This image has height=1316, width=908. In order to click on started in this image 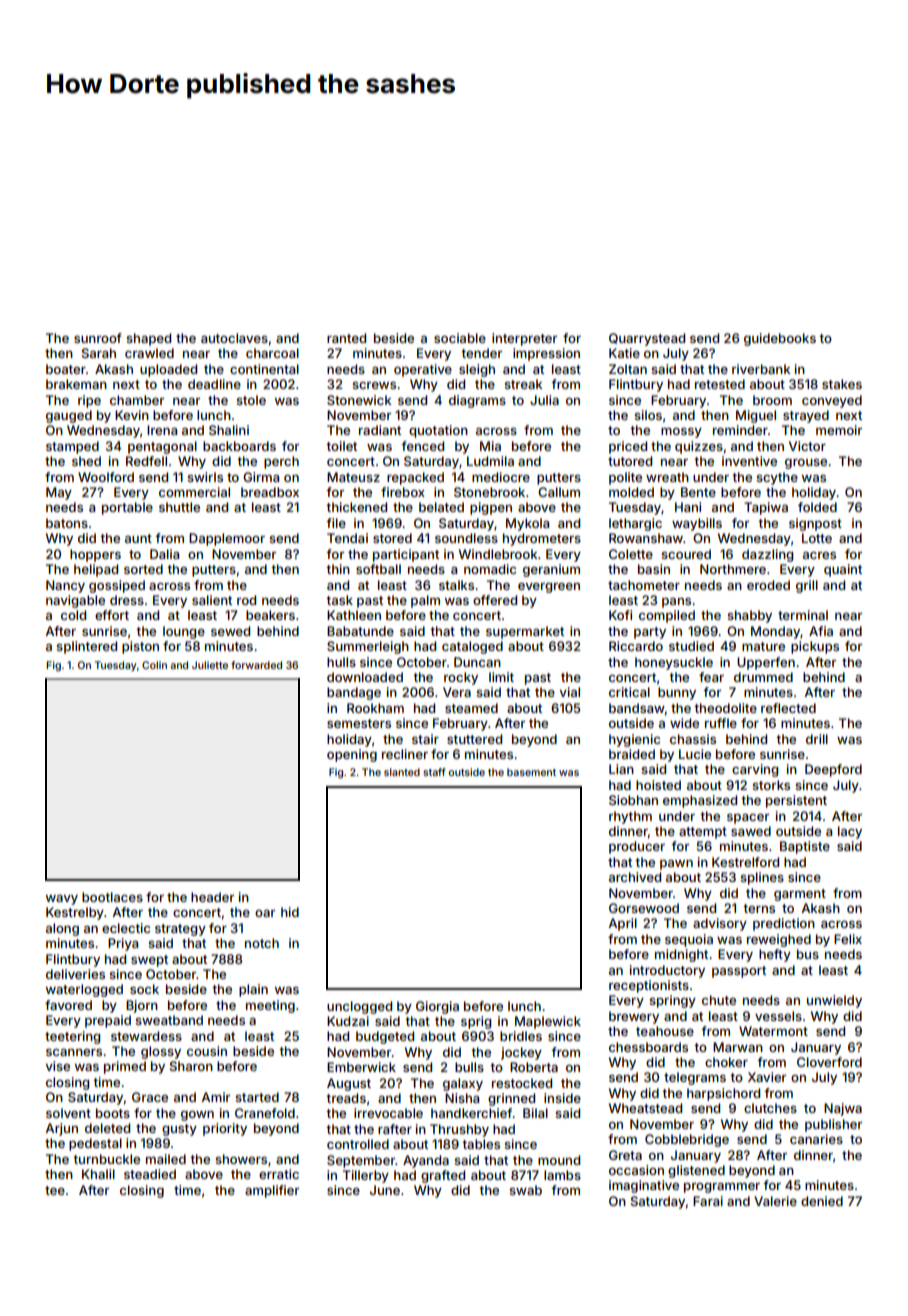, I will do `click(257, 1097)`.
